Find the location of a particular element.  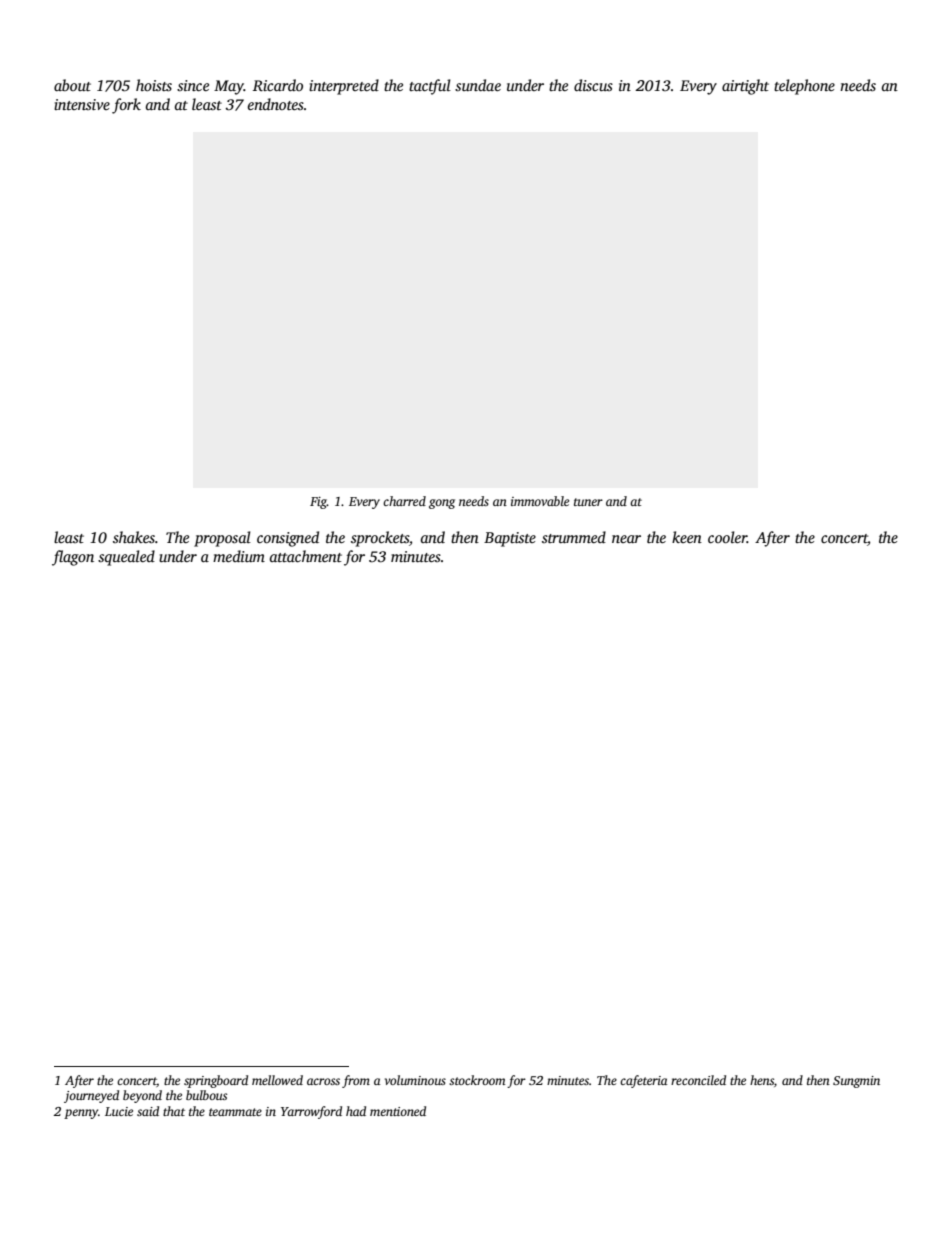

telephone is located at coordinates (804, 87).
